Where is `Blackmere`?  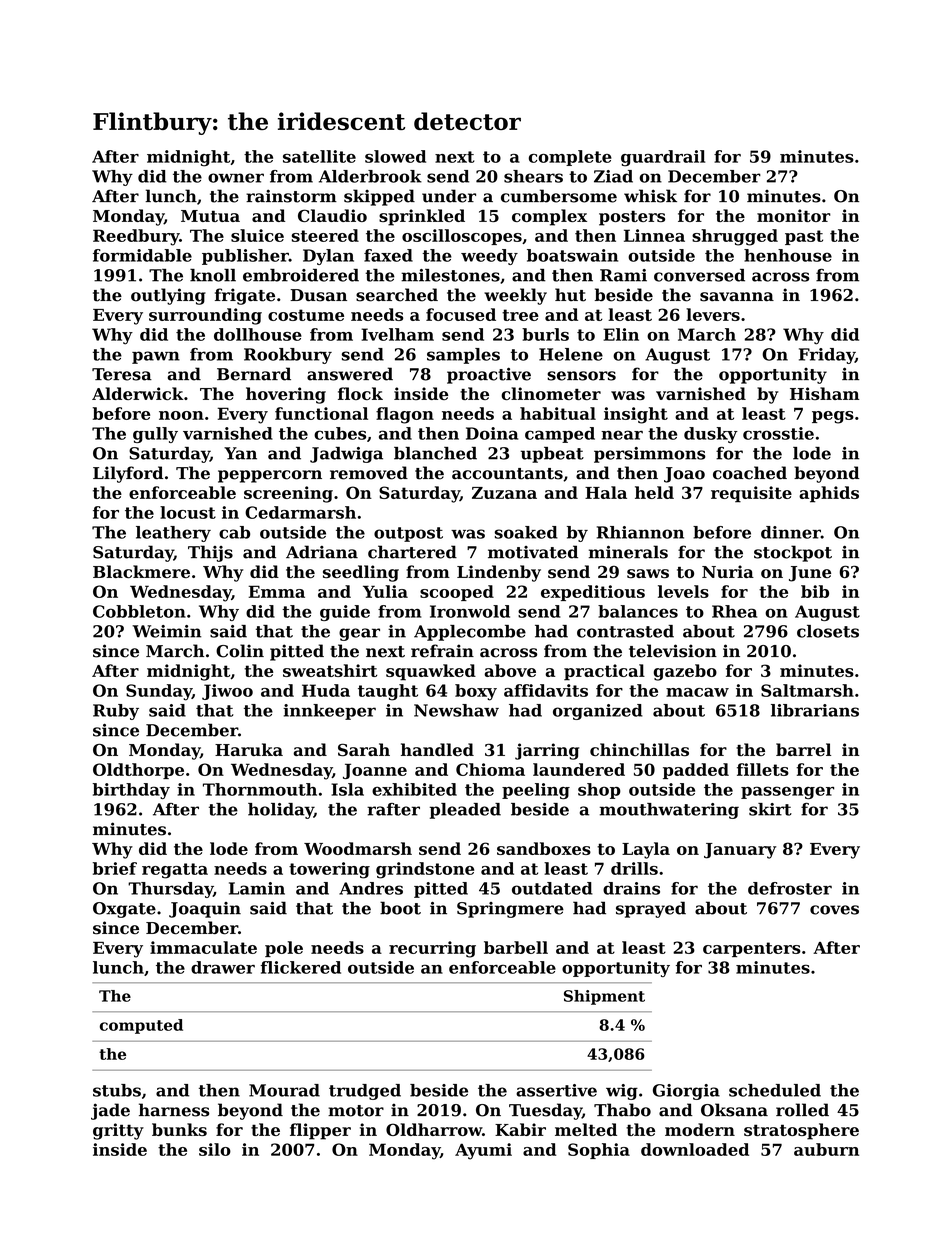 Blackmere is located at coordinates (141, 571).
